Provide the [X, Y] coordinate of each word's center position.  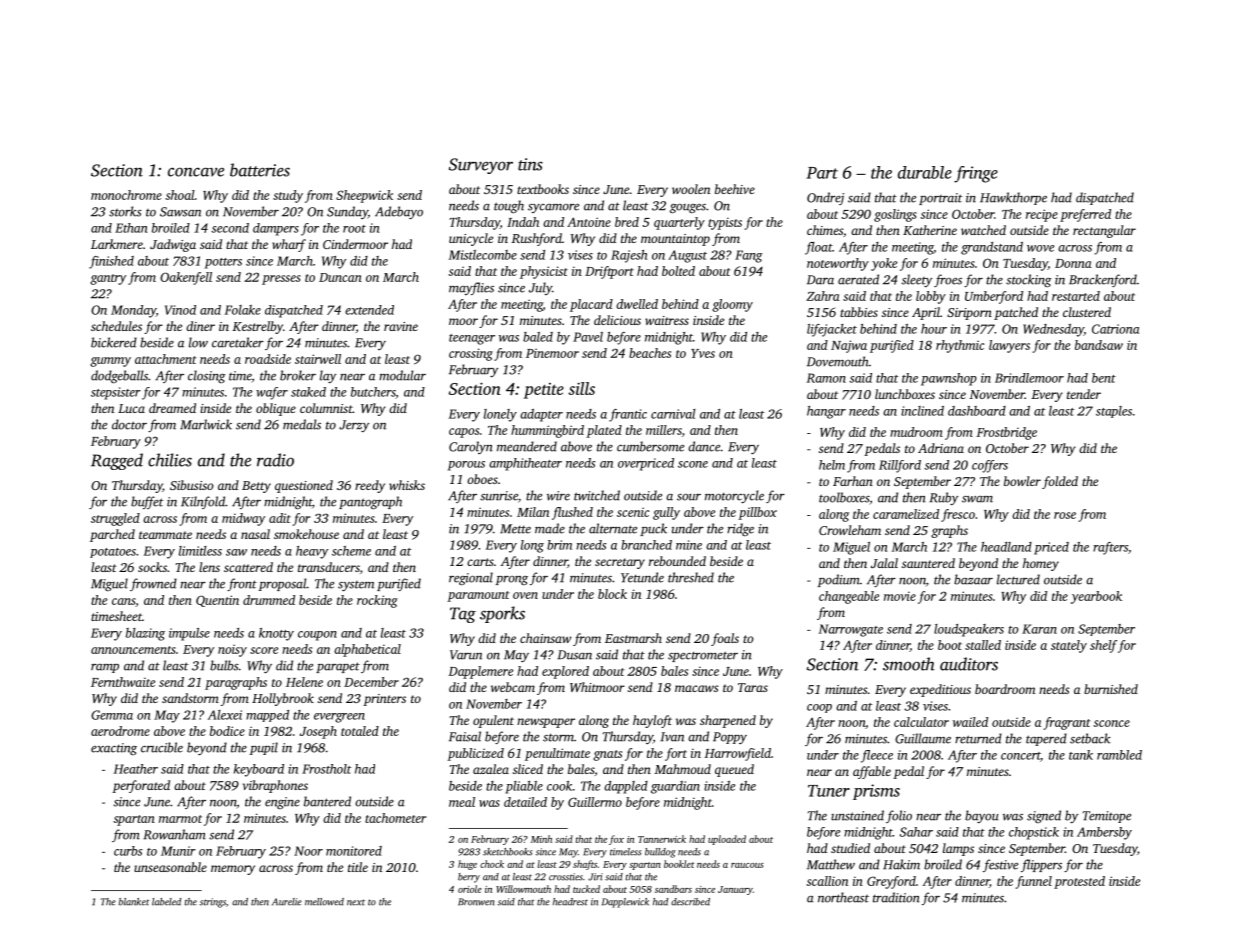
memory [233, 870]
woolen [691, 189]
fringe [976, 174]
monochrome [126, 195]
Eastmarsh [633, 638]
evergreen [339, 718]
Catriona [1115, 329]
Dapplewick [625, 903]
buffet [147, 502]
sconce [1112, 723]
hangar [826, 412]
